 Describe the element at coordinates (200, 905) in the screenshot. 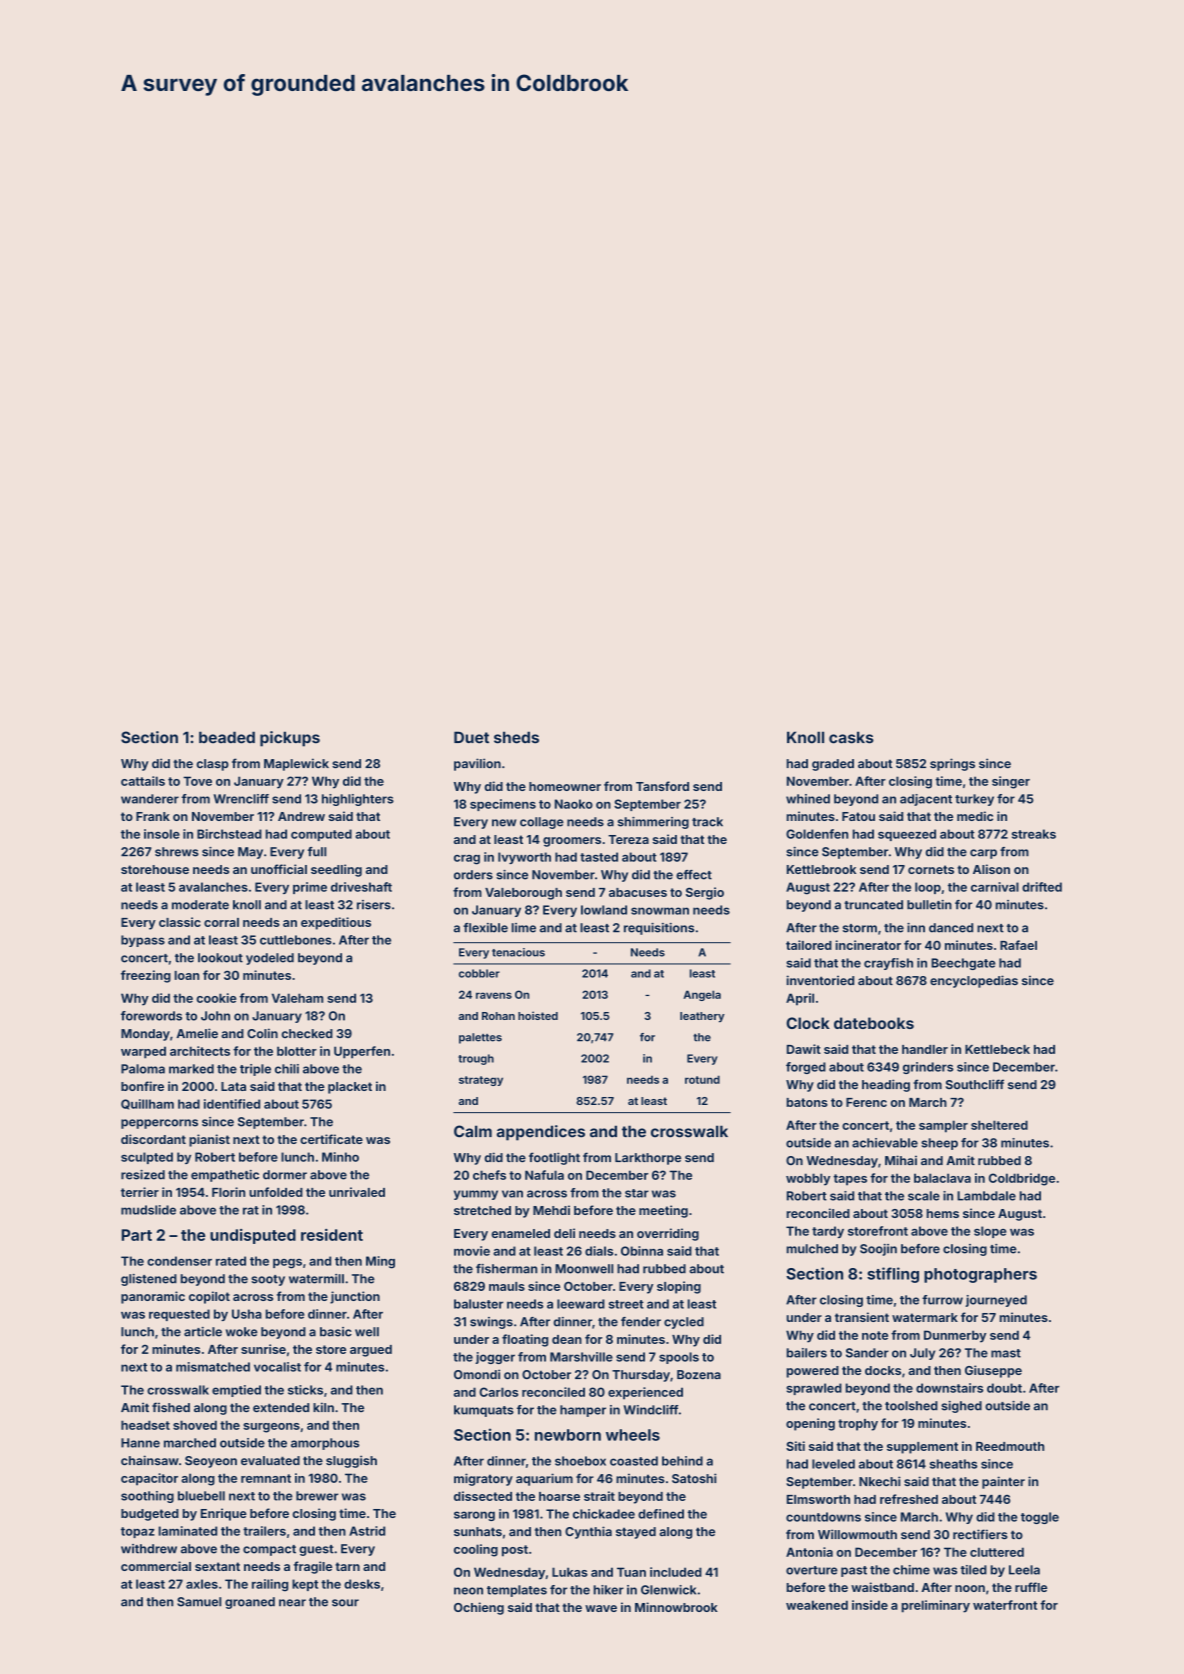

I see `moderate` at that location.
